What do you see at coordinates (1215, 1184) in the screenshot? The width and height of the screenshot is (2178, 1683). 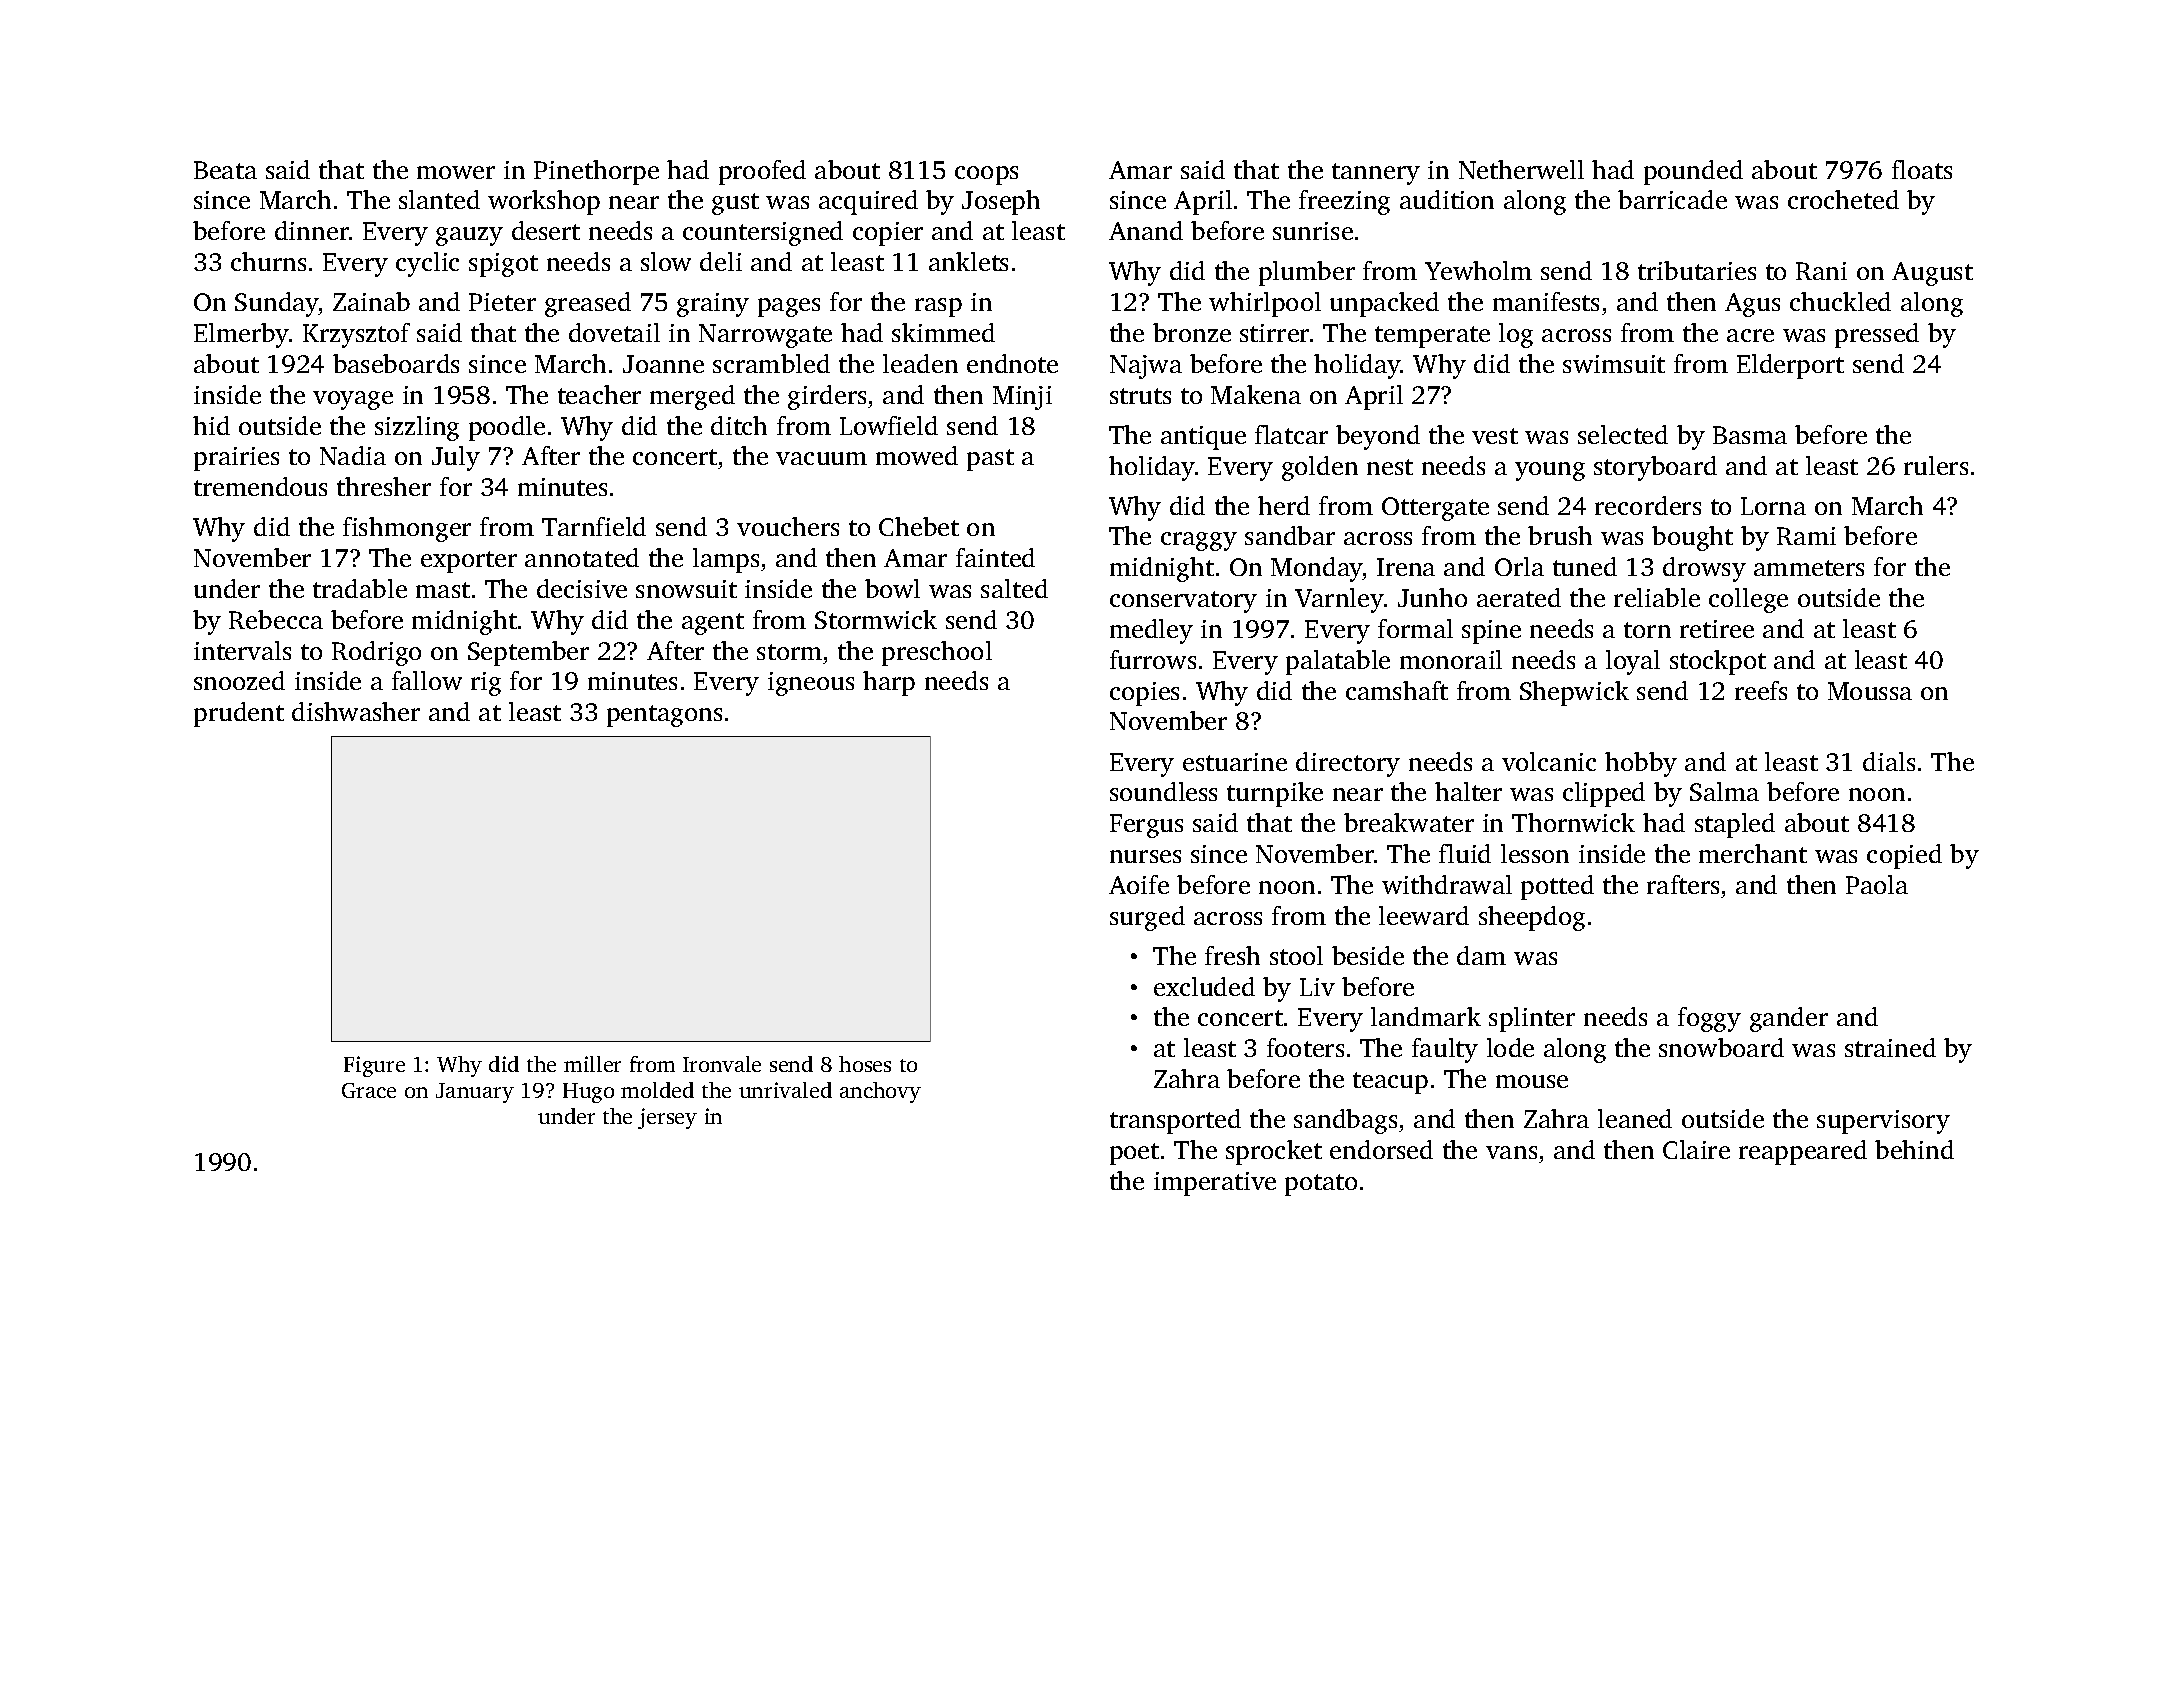 I see `imperative` at bounding box center [1215, 1184].
